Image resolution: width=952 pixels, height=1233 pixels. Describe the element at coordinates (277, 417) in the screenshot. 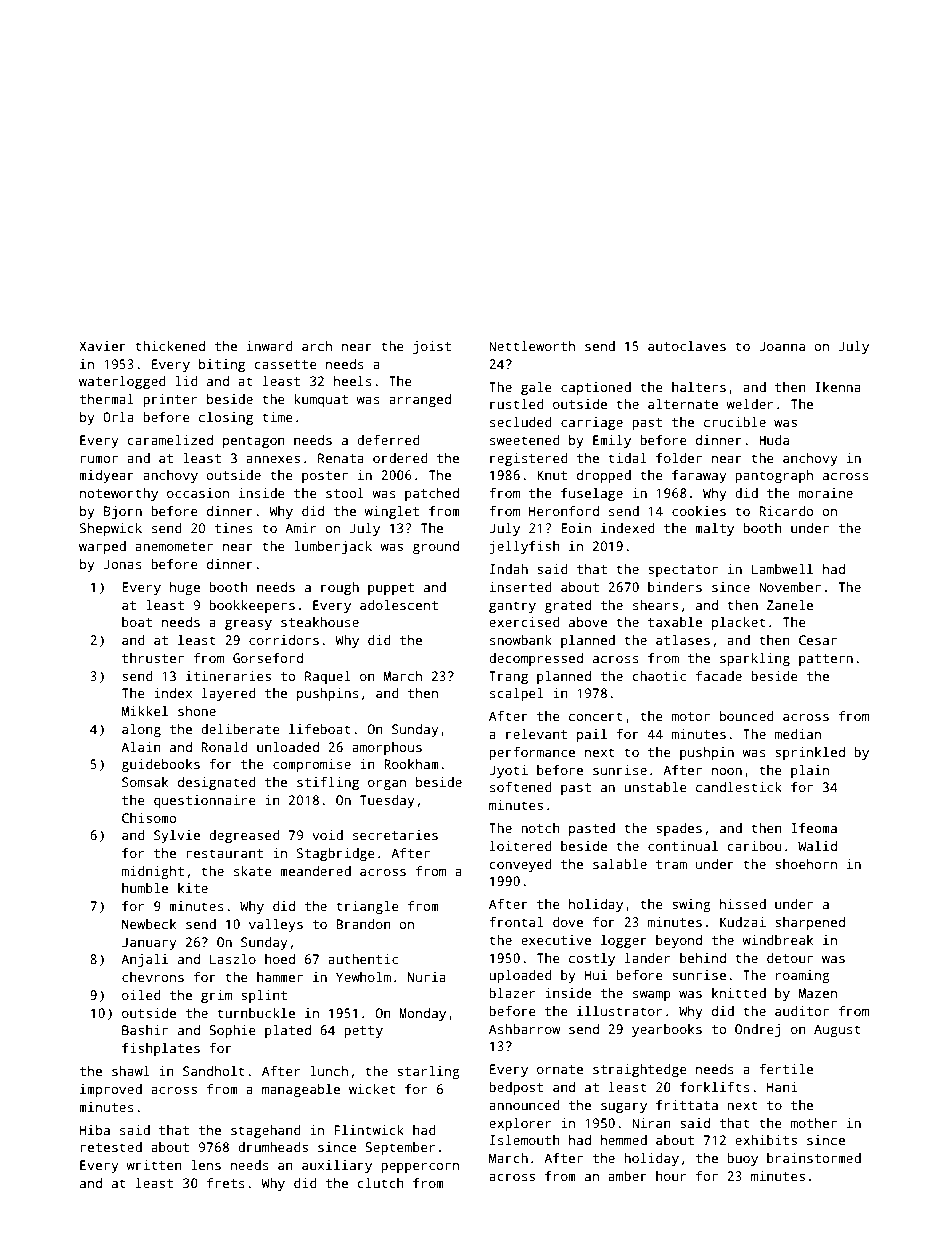

I see `time` at that location.
